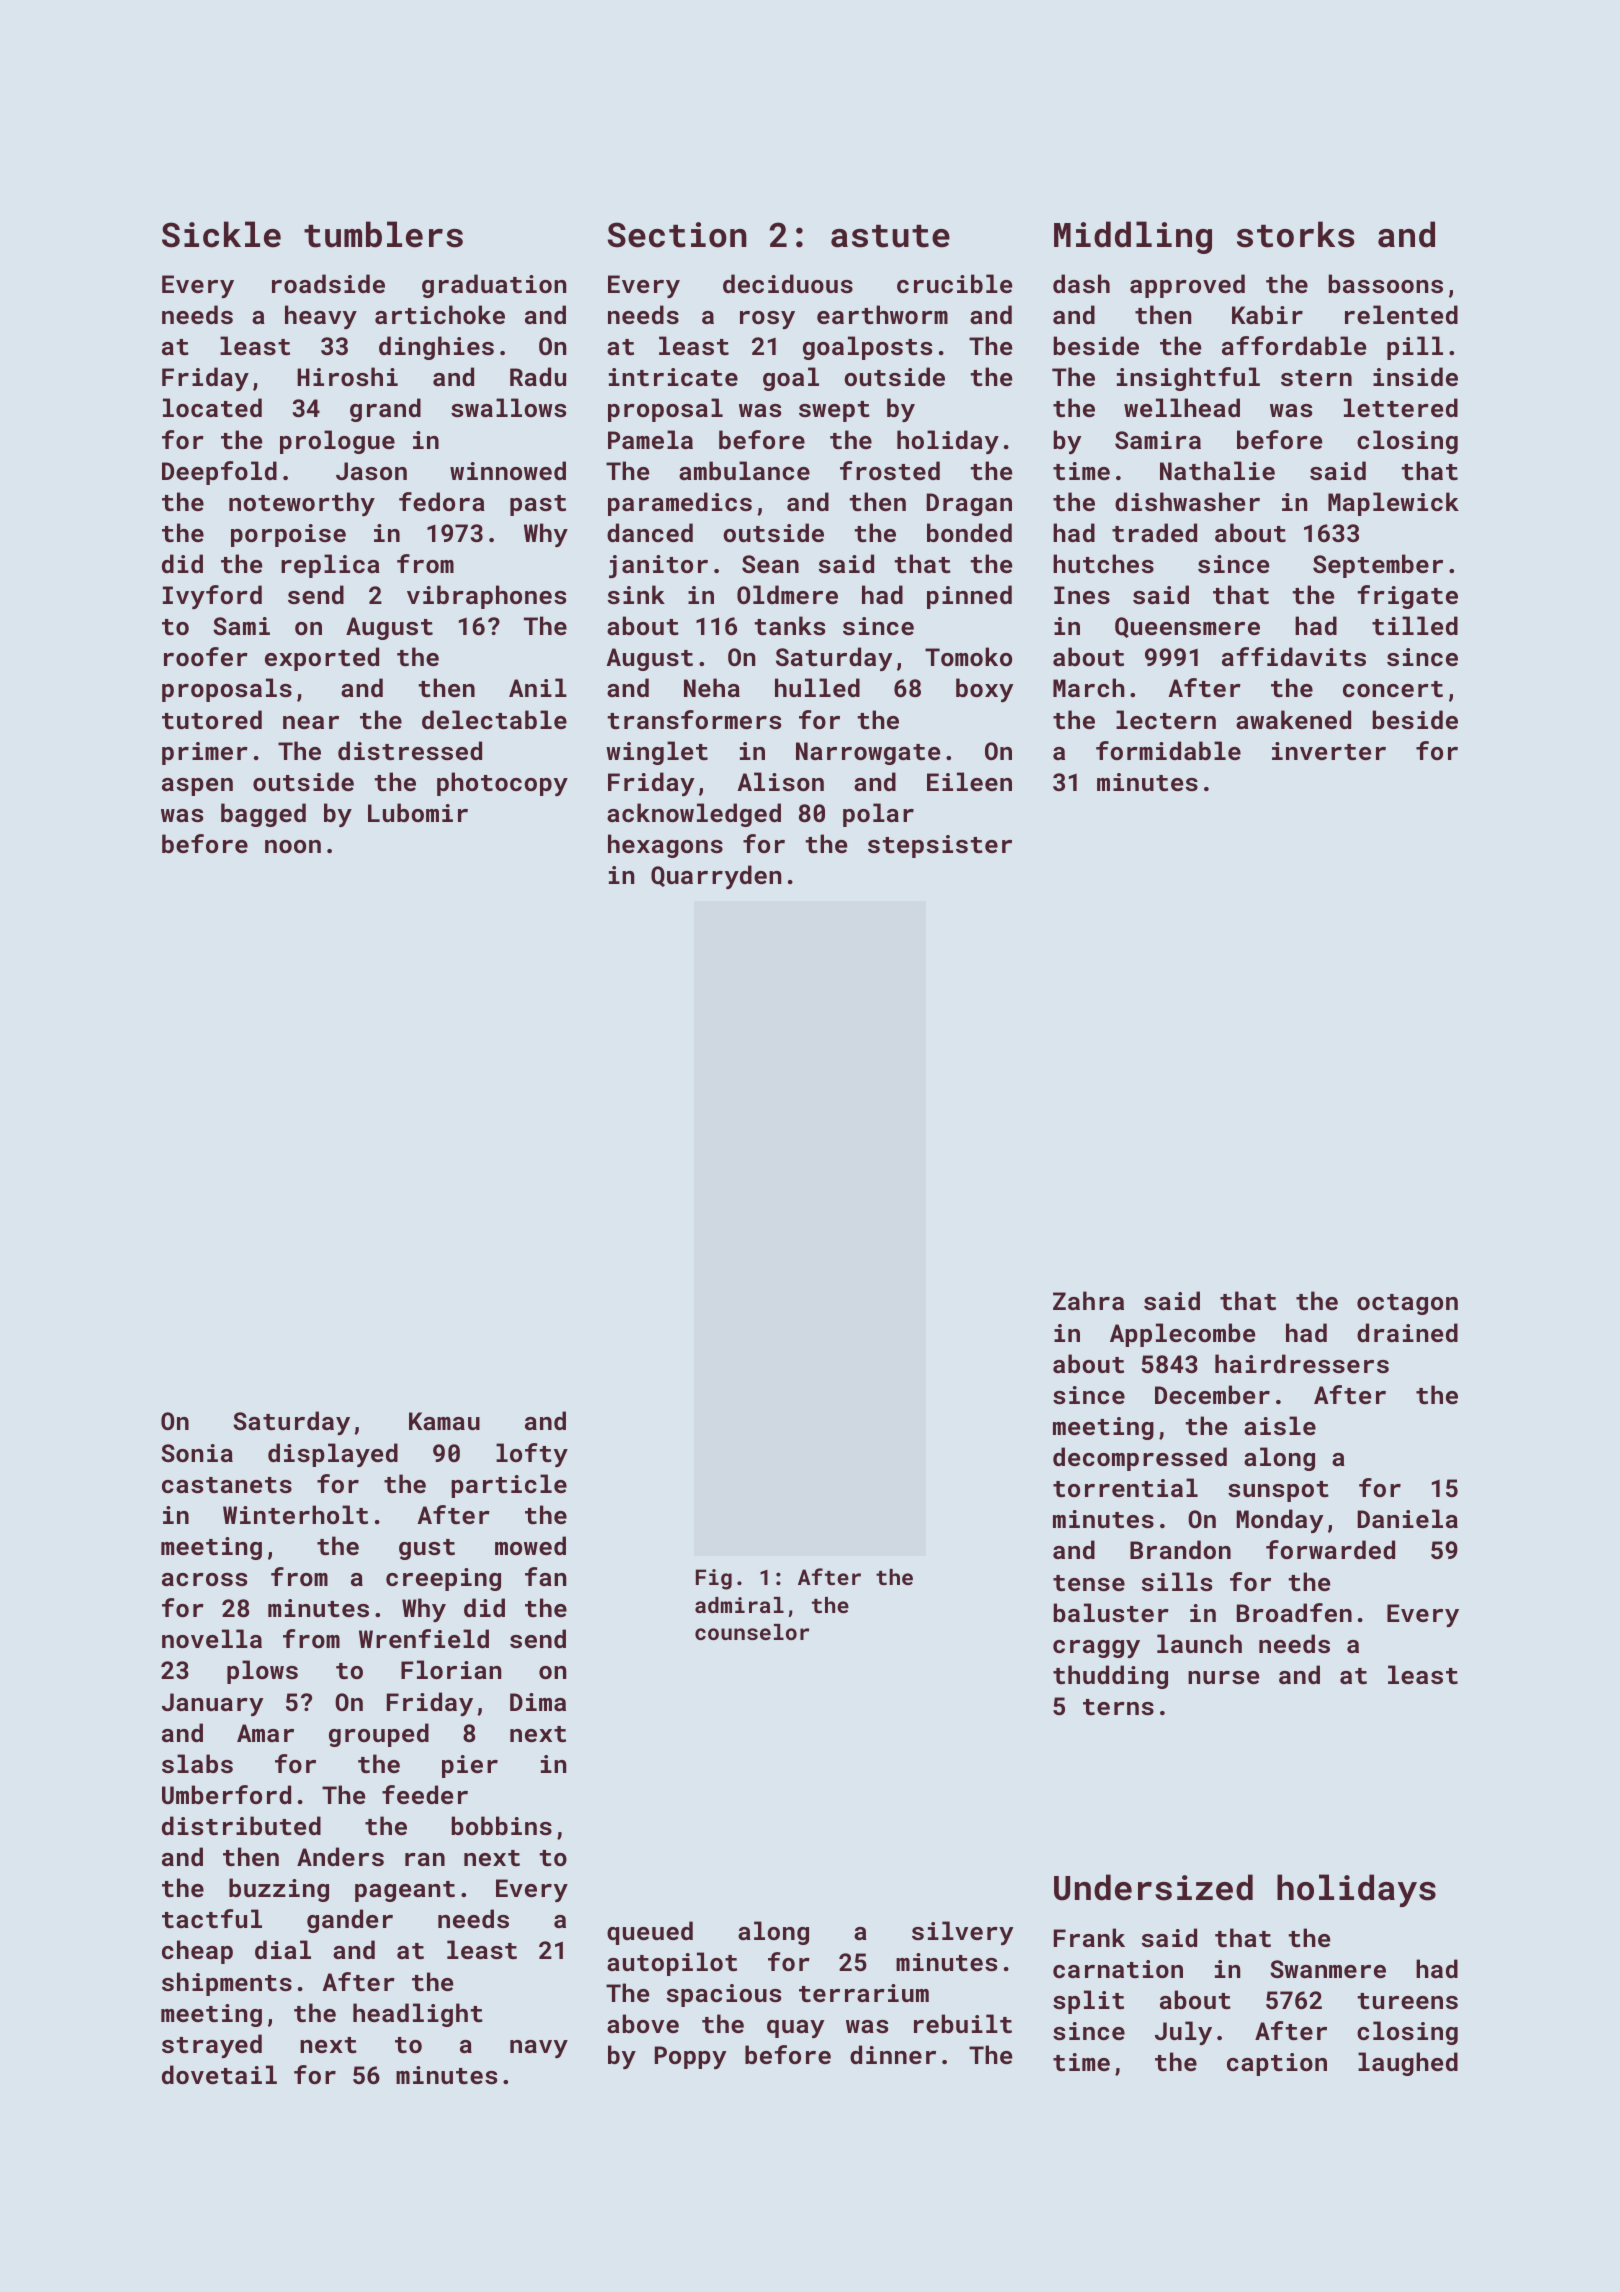 The width and height of the document is (1620, 2292). What do you see at coordinates (1088, 1300) in the document?
I see `Zahra` at bounding box center [1088, 1300].
